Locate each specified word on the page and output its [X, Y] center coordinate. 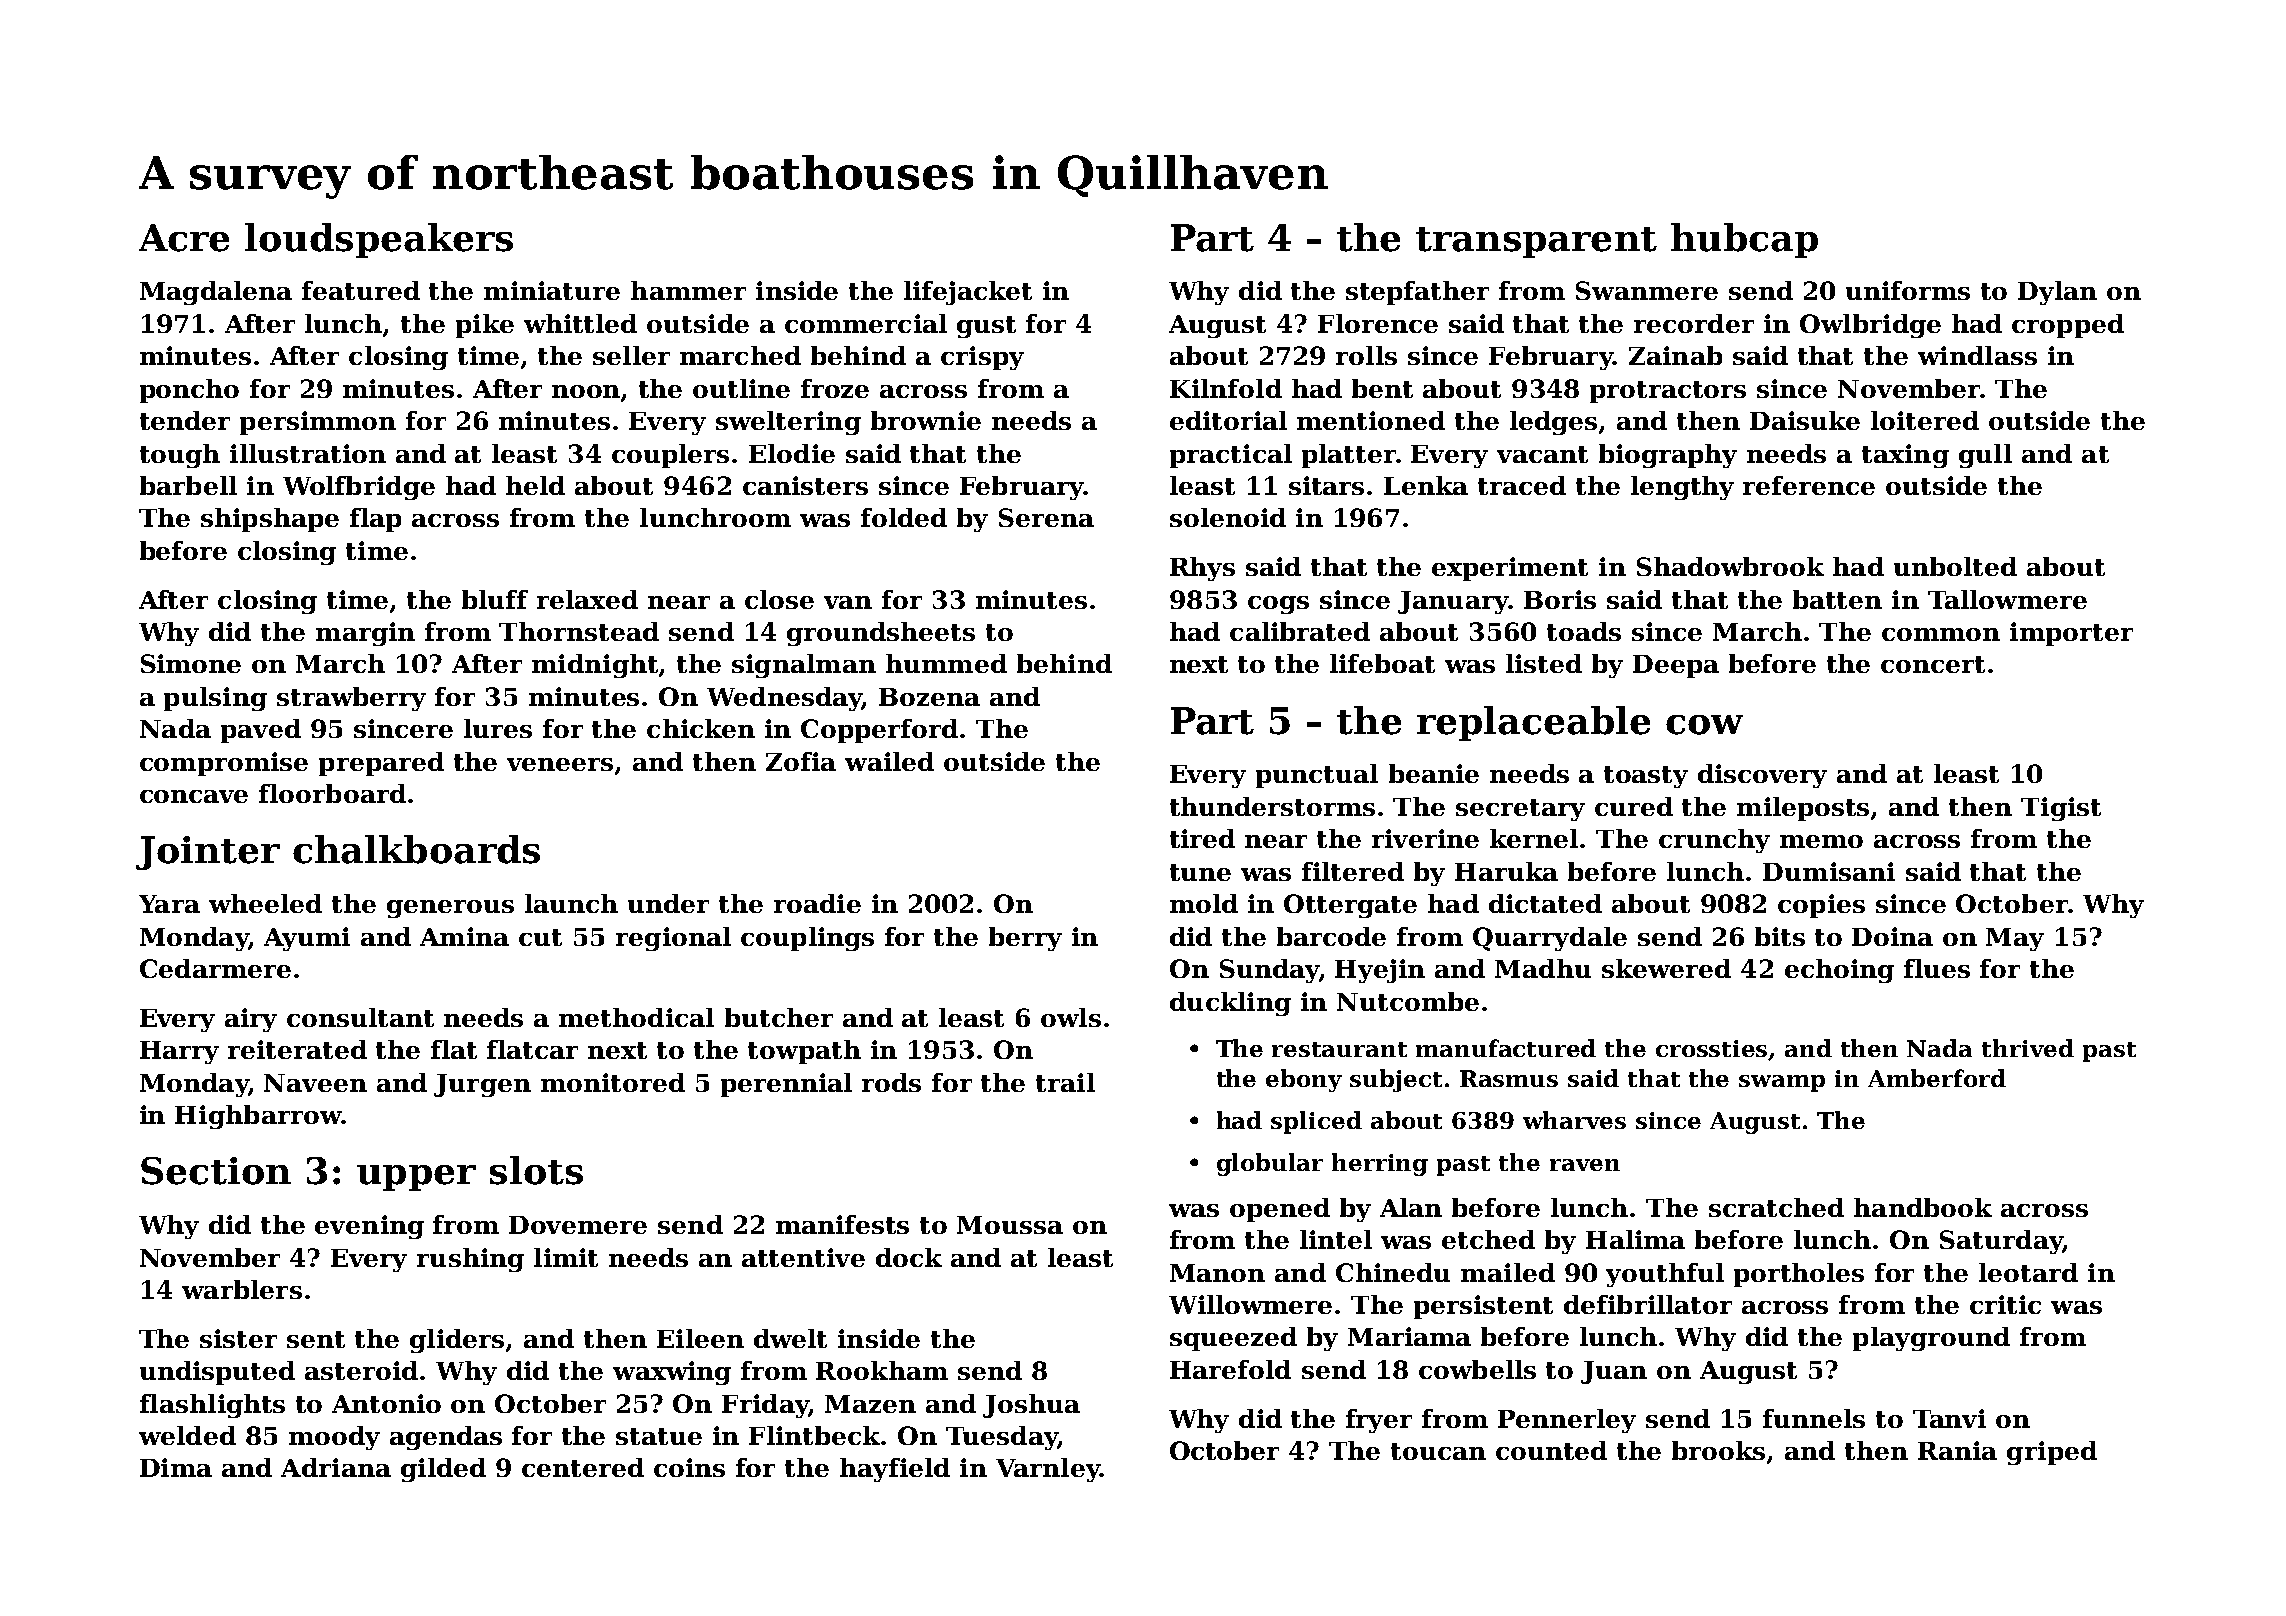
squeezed [1233, 1339]
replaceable [1533, 723]
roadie [817, 903]
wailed [889, 761]
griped [2052, 1453]
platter [1349, 456]
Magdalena [216, 293]
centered [583, 1467]
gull [1985, 456]
